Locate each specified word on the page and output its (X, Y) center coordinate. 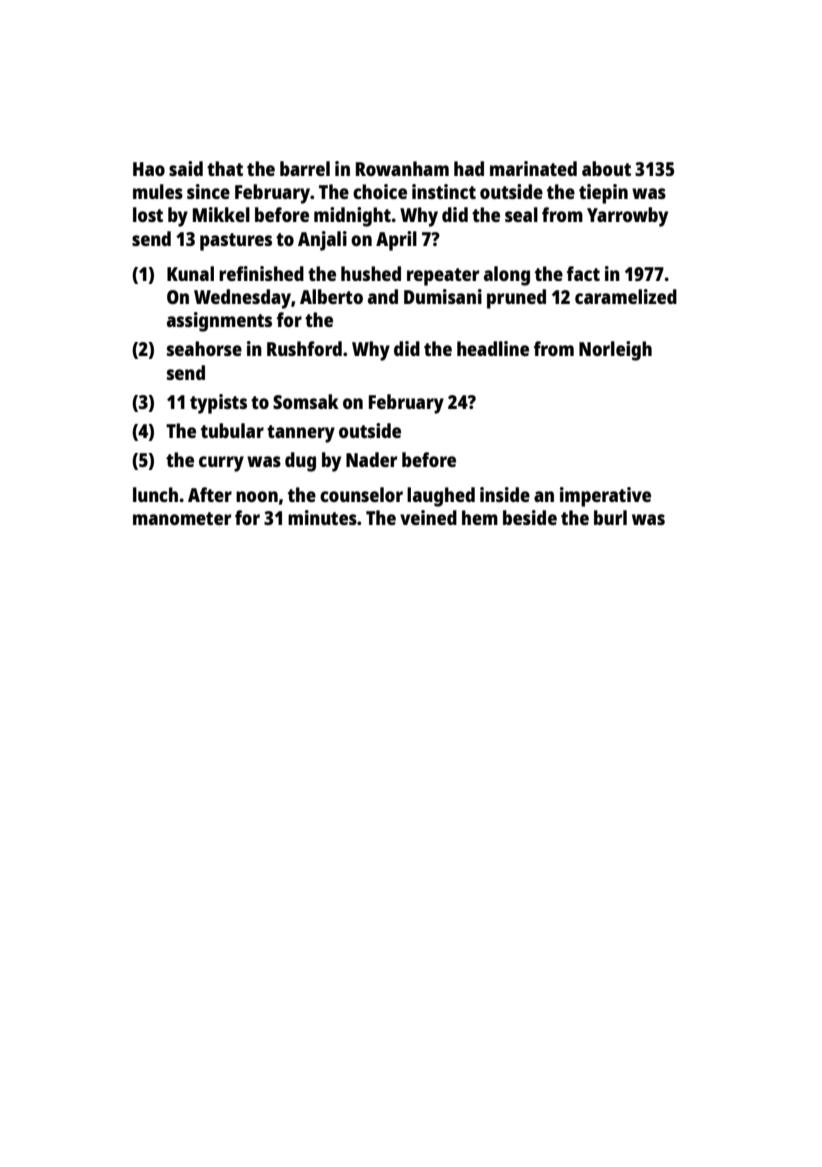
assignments (219, 322)
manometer (182, 518)
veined (428, 517)
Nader (371, 459)
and (383, 296)
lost (148, 214)
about (606, 168)
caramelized (626, 296)
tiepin (603, 194)
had (469, 168)
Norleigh (615, 351)
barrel (305, 168)
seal (521, 214)
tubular (232, 430)
